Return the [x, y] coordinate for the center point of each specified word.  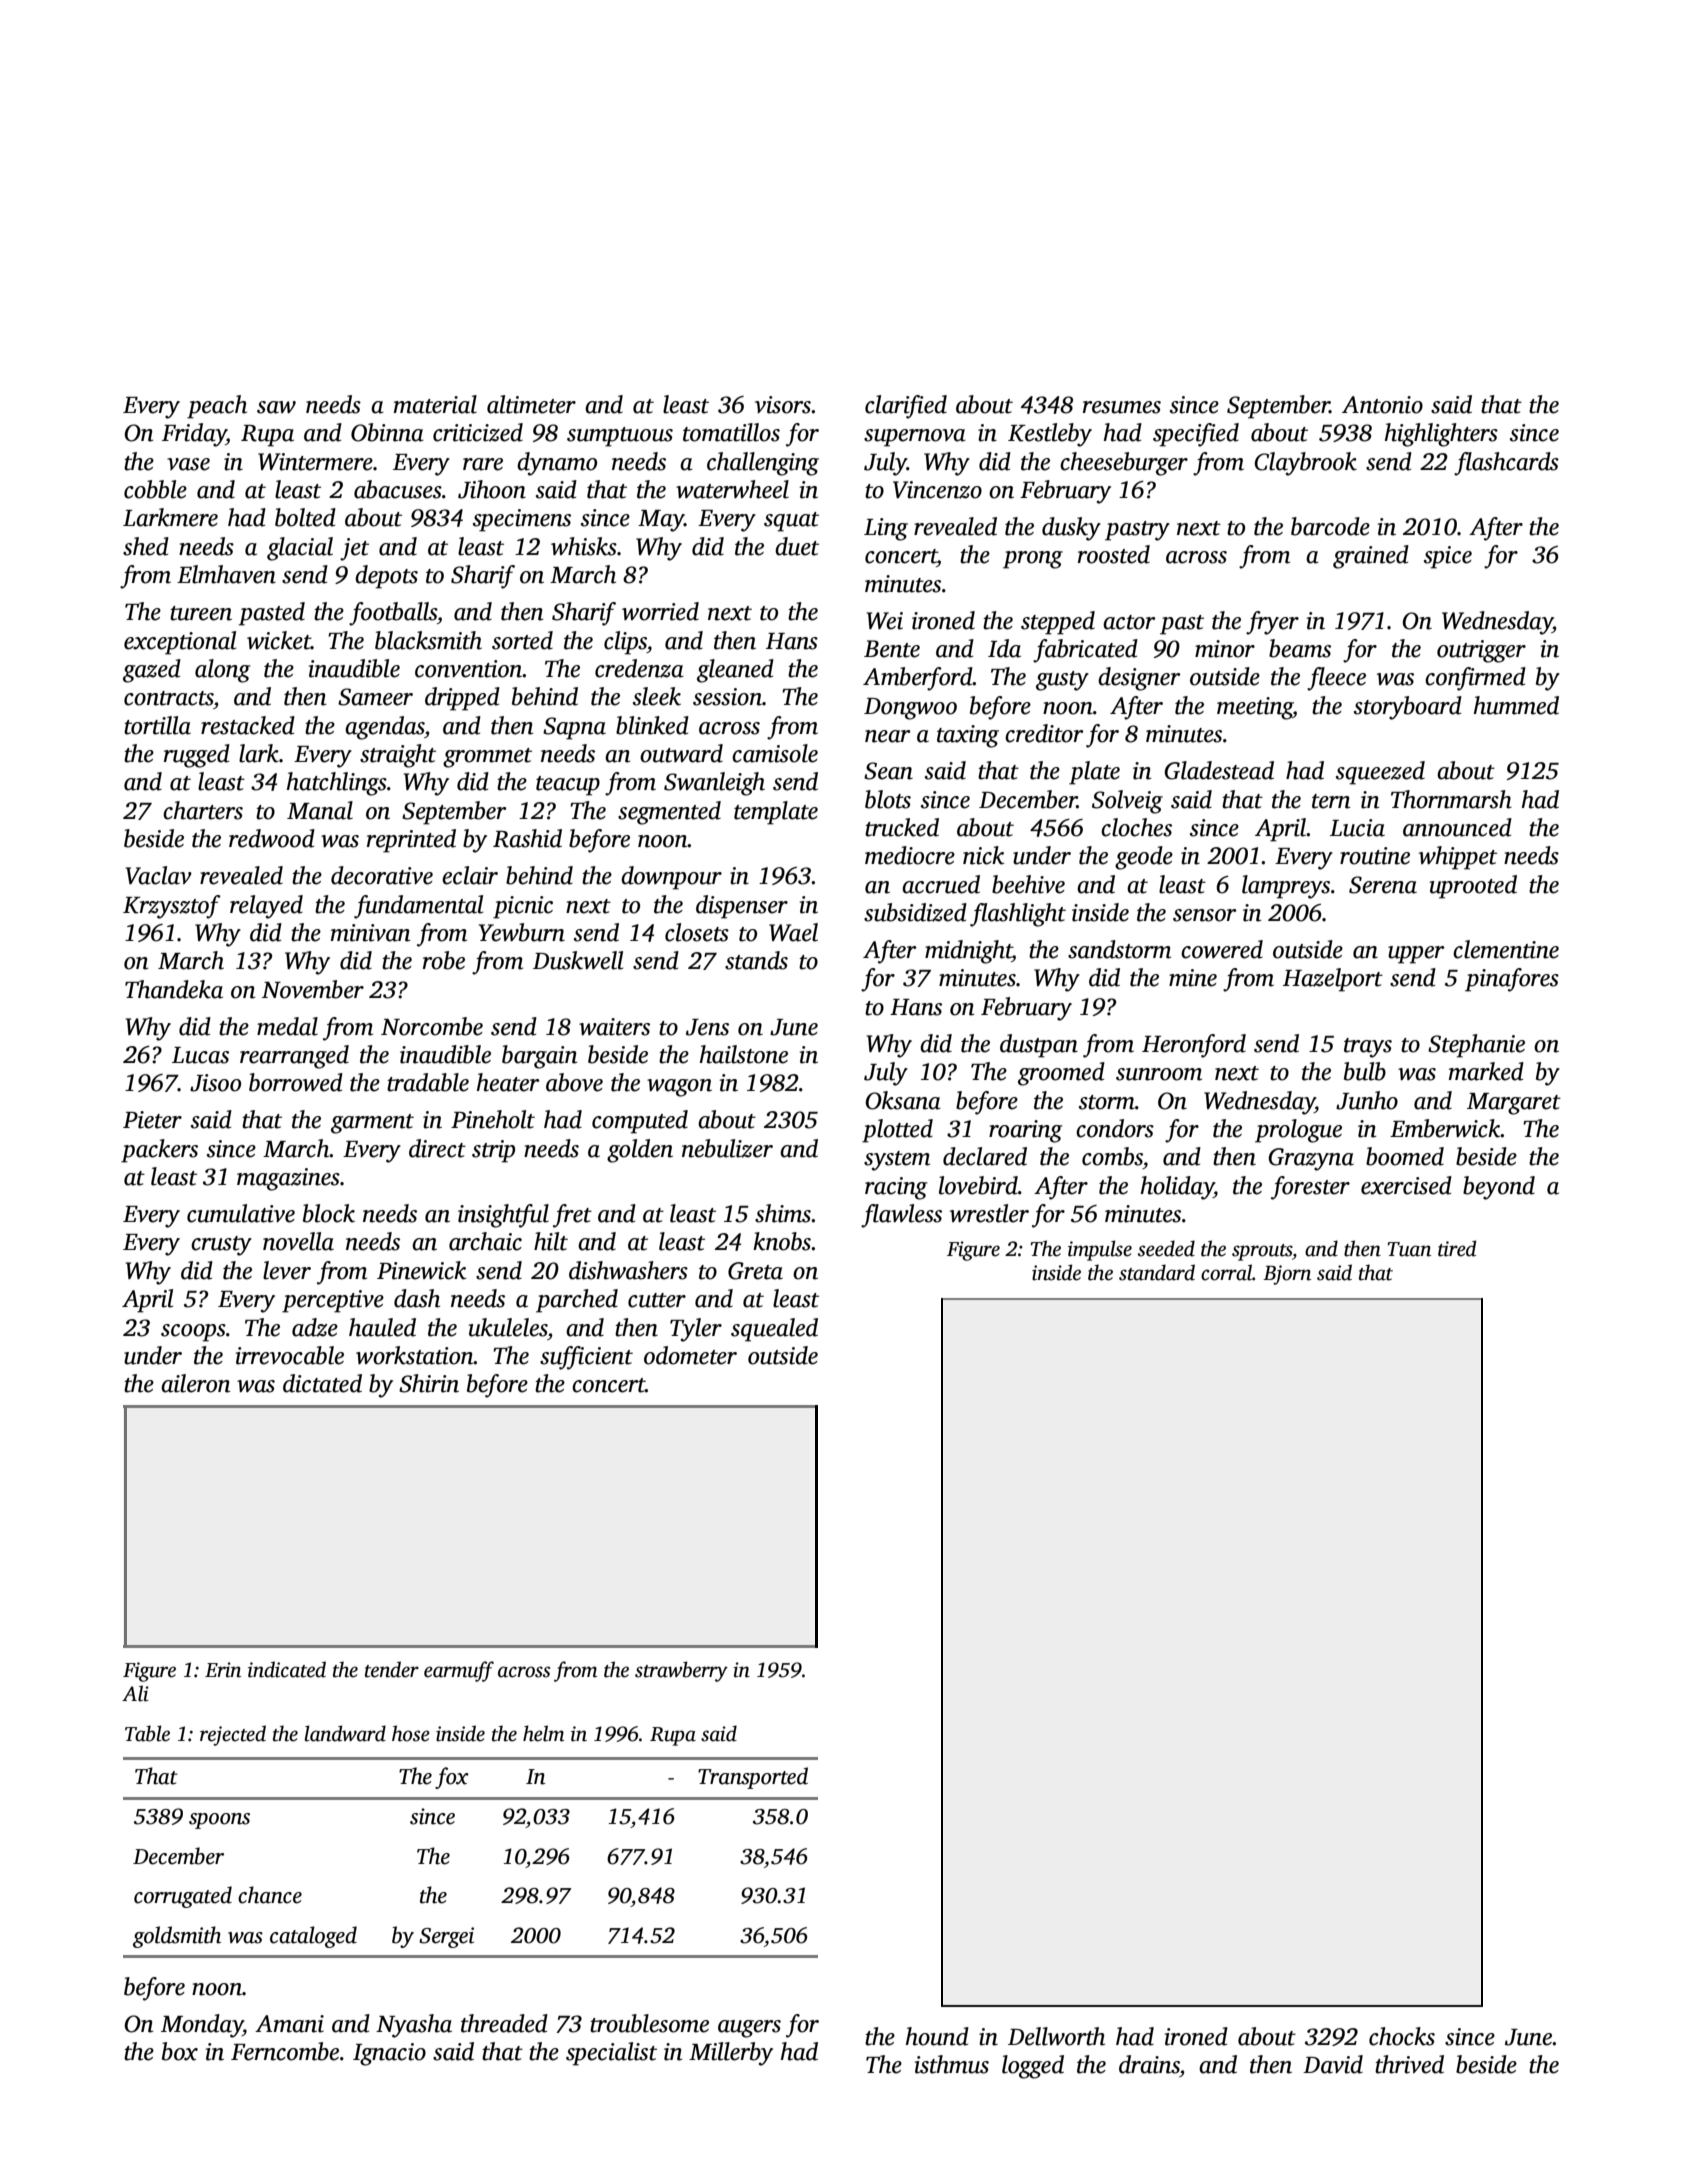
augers [749, 2029]
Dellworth [1056, 2036]
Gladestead [1219, 770]
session [727, 697]
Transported [753, 1778]
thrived [1409, 2064]
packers [159, 1151]
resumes [1122, 407]
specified [1196, 435]
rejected [233, 1735]
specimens [522, 520]
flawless [901, 1216]
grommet [487, 758]
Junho [1367, 1100]
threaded [504, 2023]
